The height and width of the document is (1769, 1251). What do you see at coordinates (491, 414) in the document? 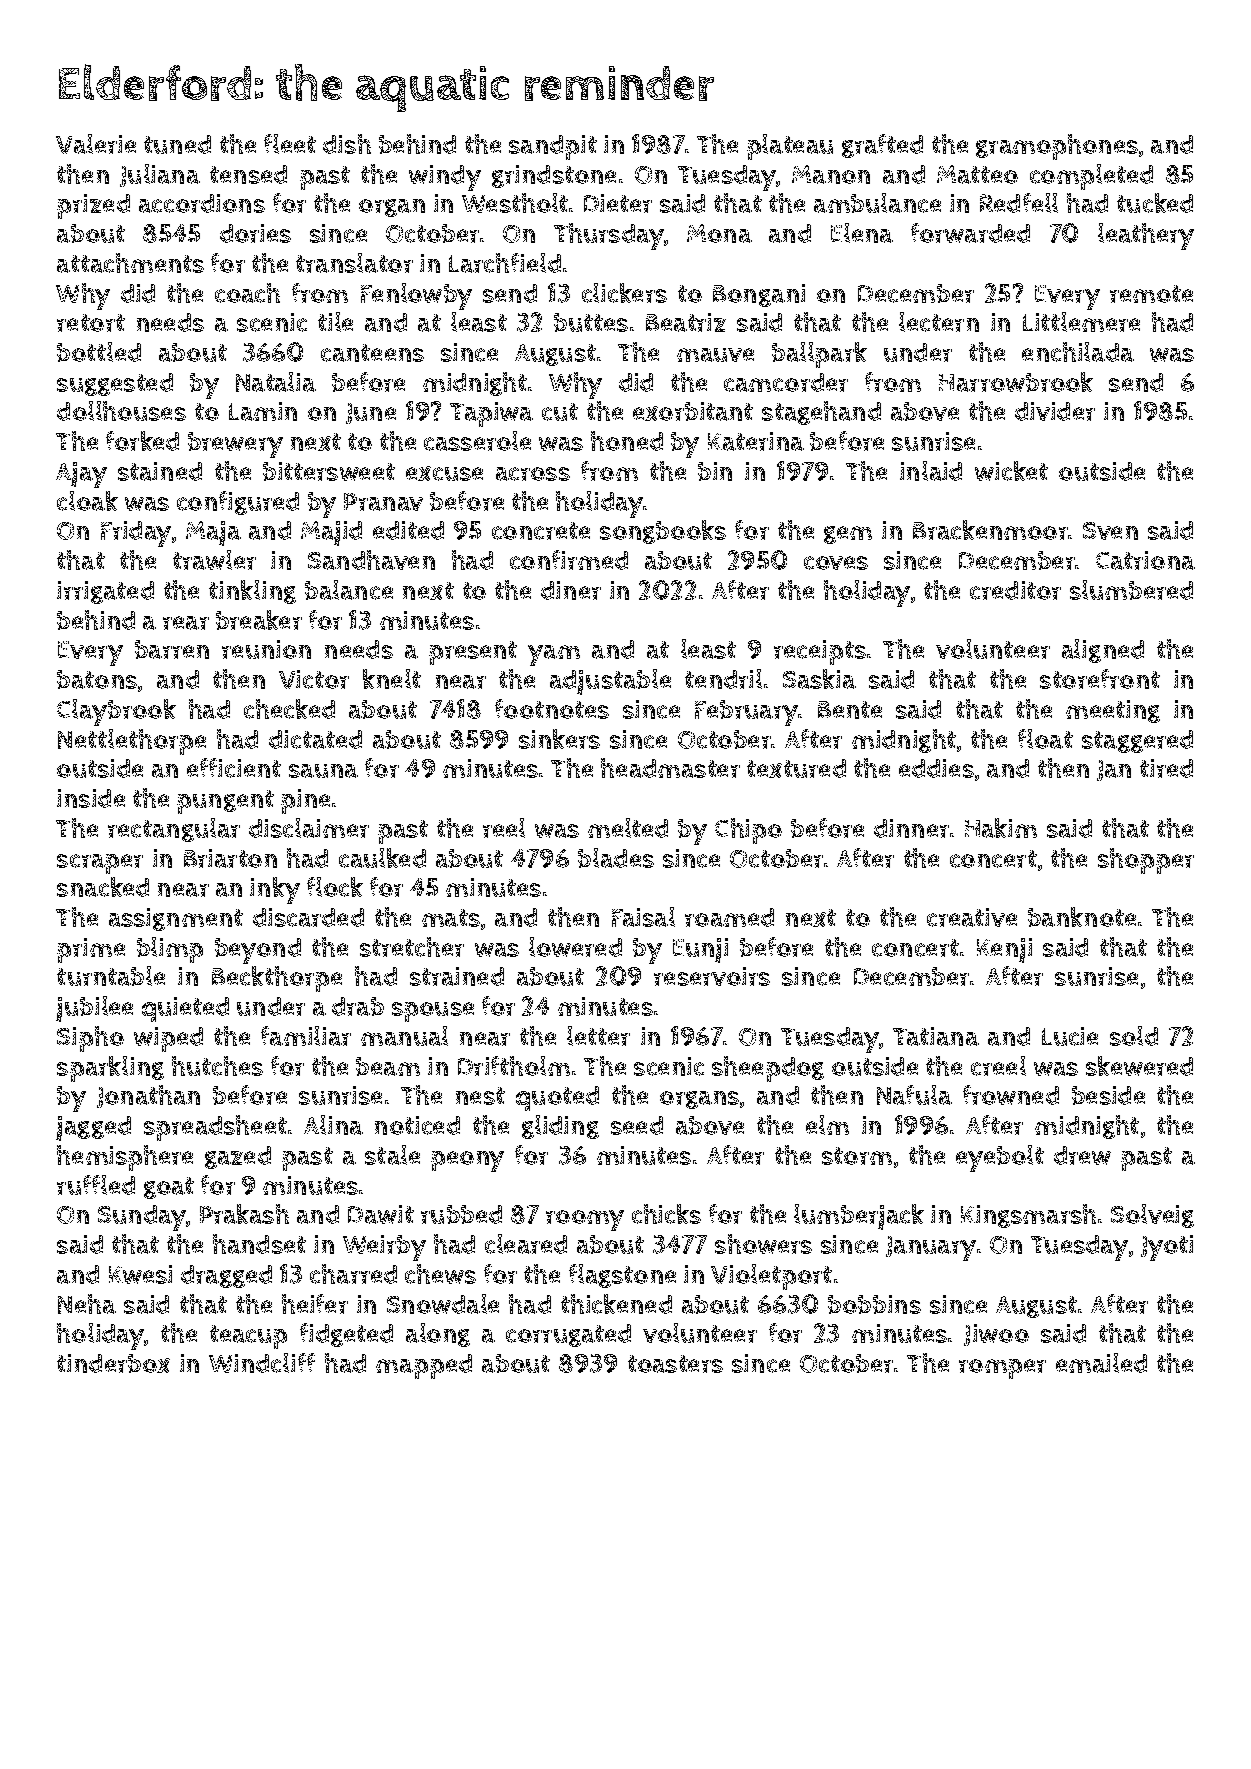
I see `Tapiwa` at bounding box center [491, 414].
